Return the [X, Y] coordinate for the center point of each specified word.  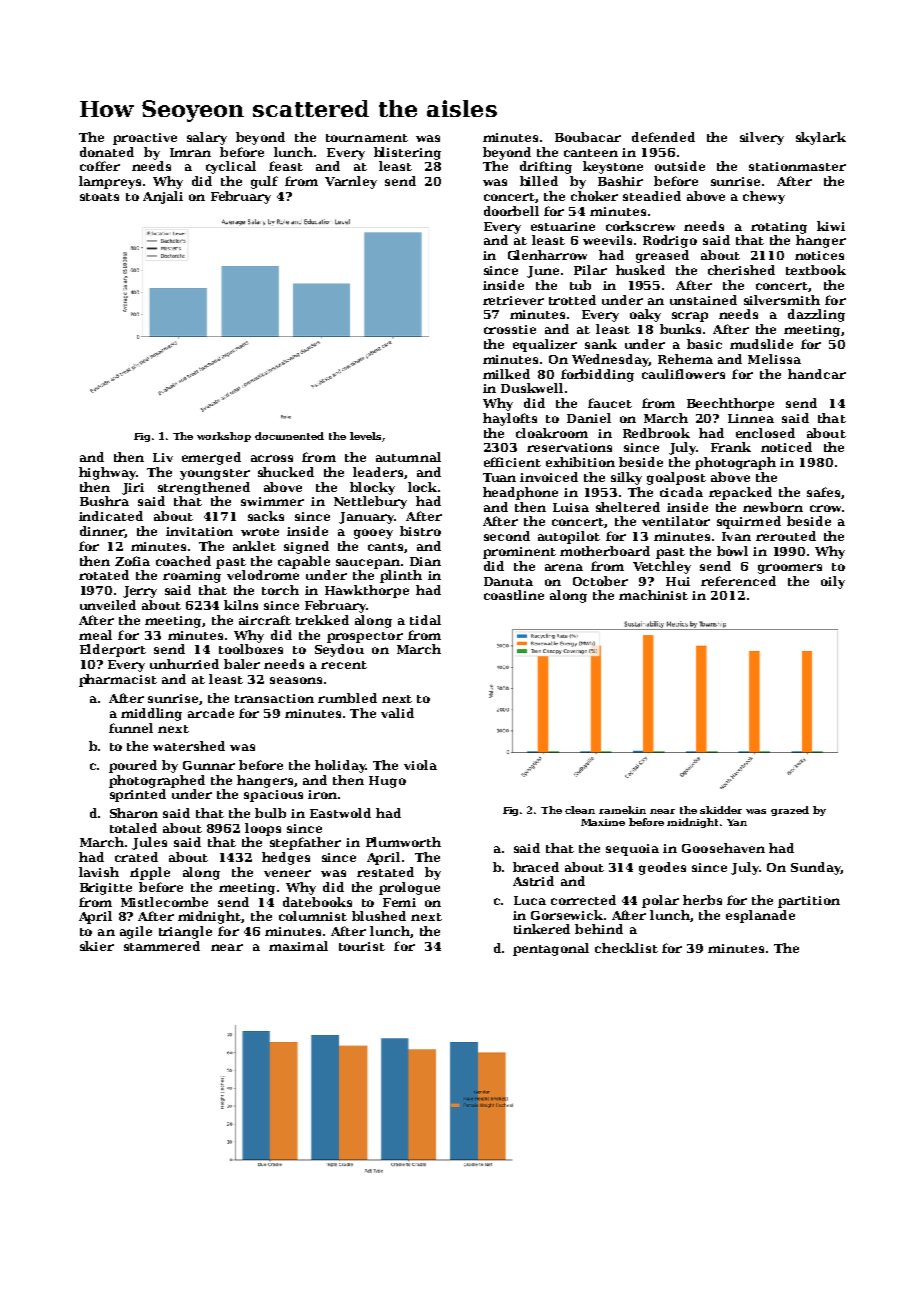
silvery [762, 138]
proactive [145, 139]
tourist [362, 946]
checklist [626, 948]
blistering [407, 153]
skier [97, 946]
